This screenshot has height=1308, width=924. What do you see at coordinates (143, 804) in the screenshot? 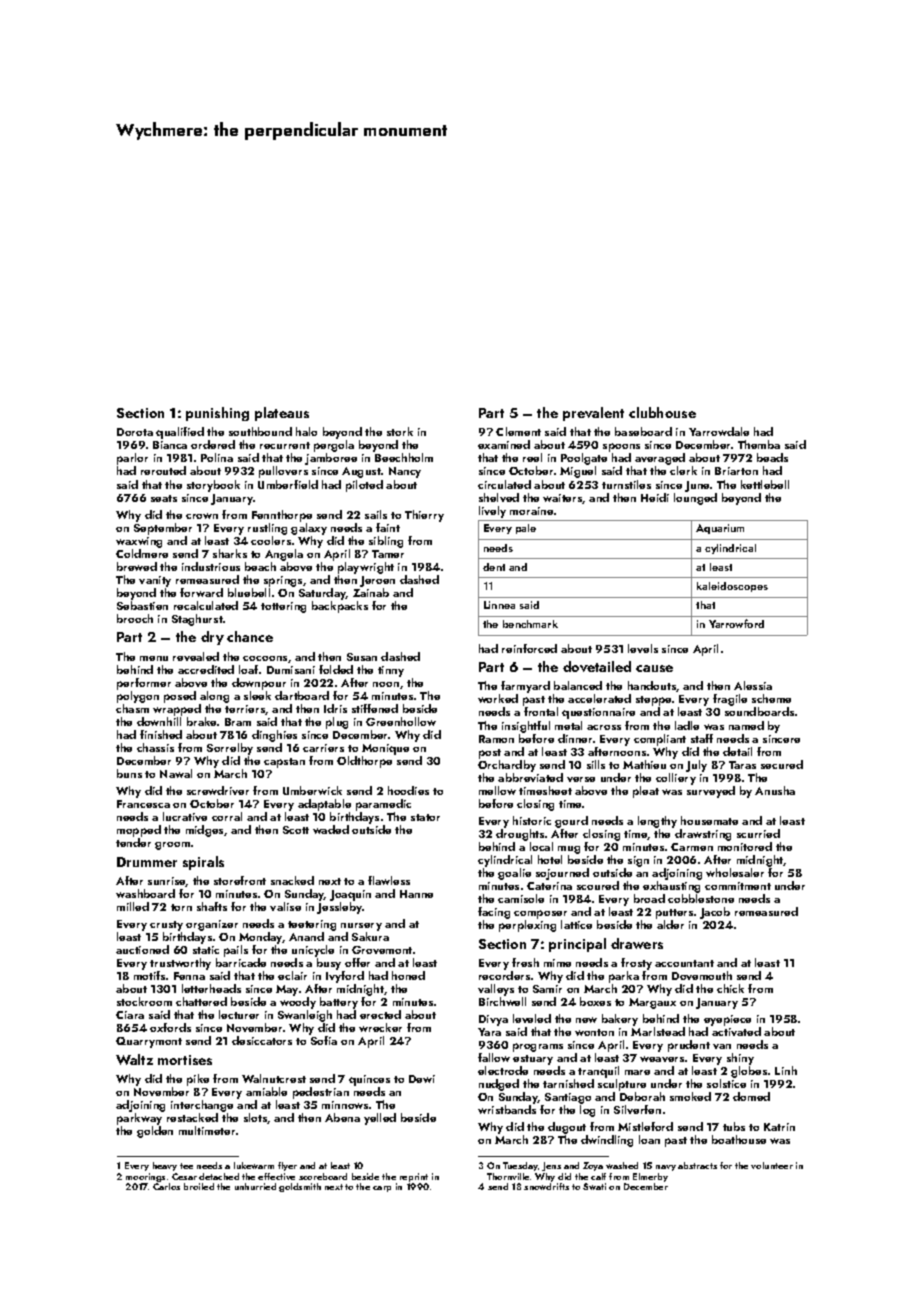
I see `Francesca` at bounding box center [143, 804].
